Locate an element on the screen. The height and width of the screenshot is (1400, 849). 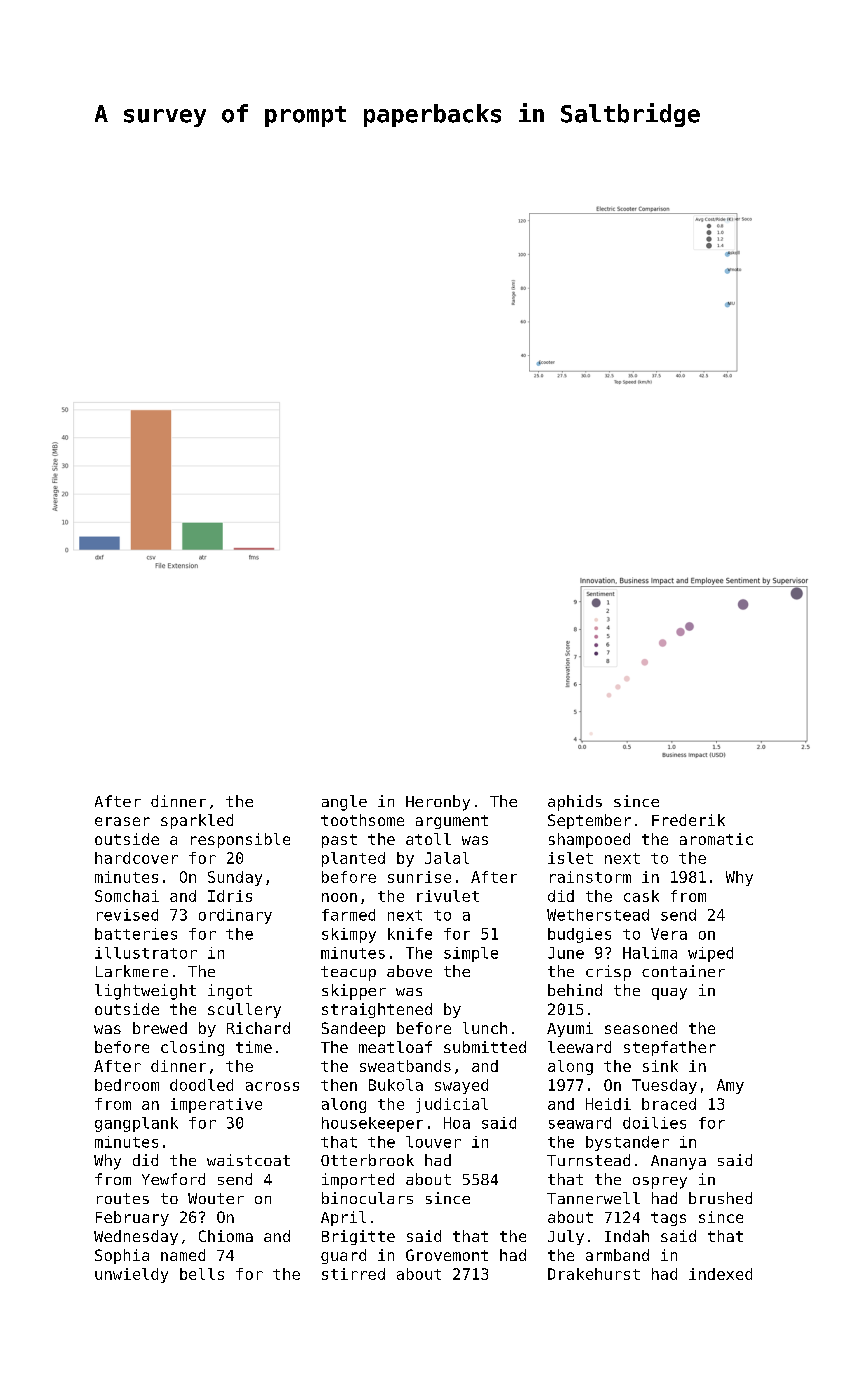
skipper is located at coordinates (354, 992).
